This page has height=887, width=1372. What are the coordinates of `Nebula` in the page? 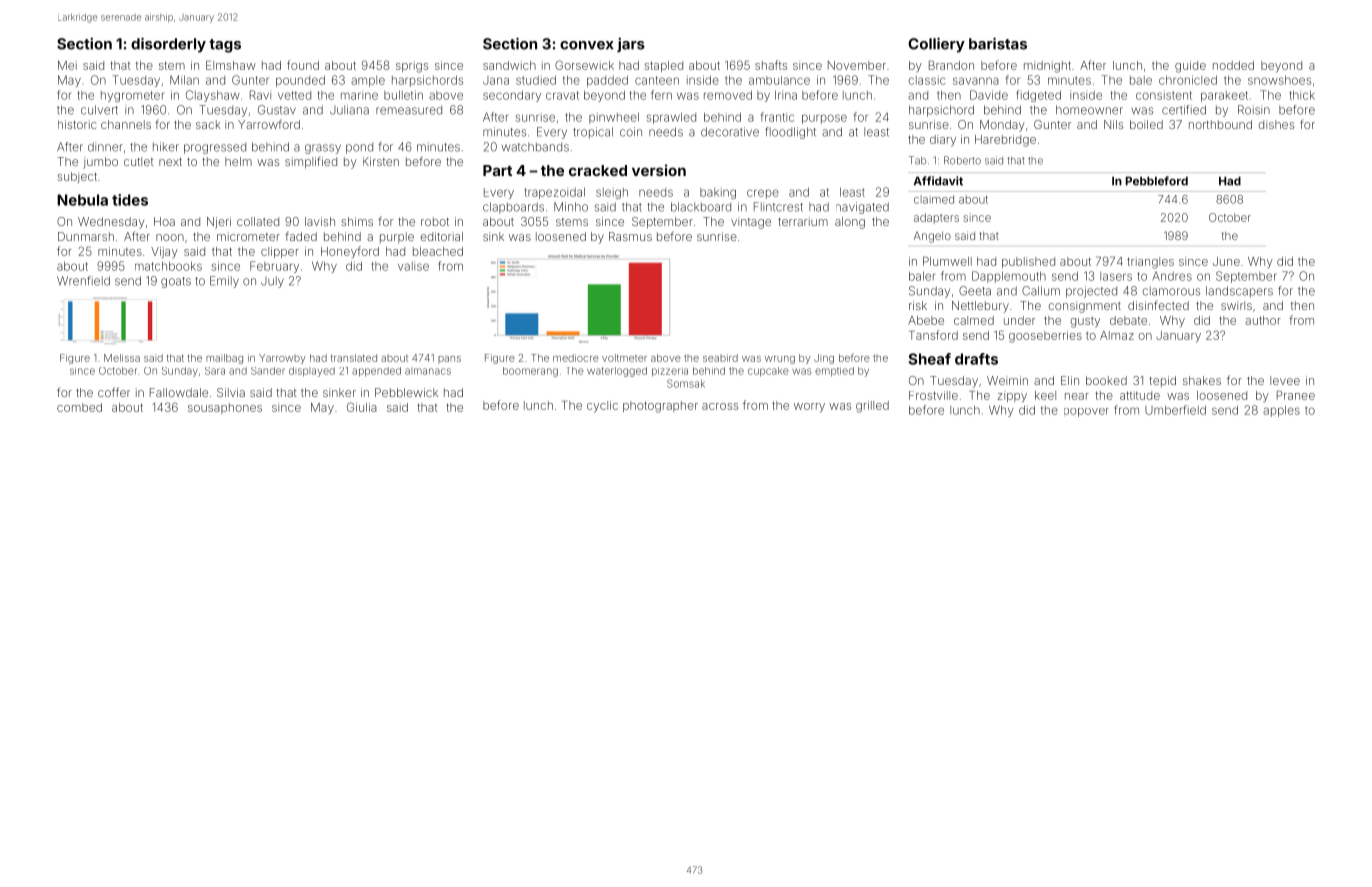 It's located at (82, 200).
